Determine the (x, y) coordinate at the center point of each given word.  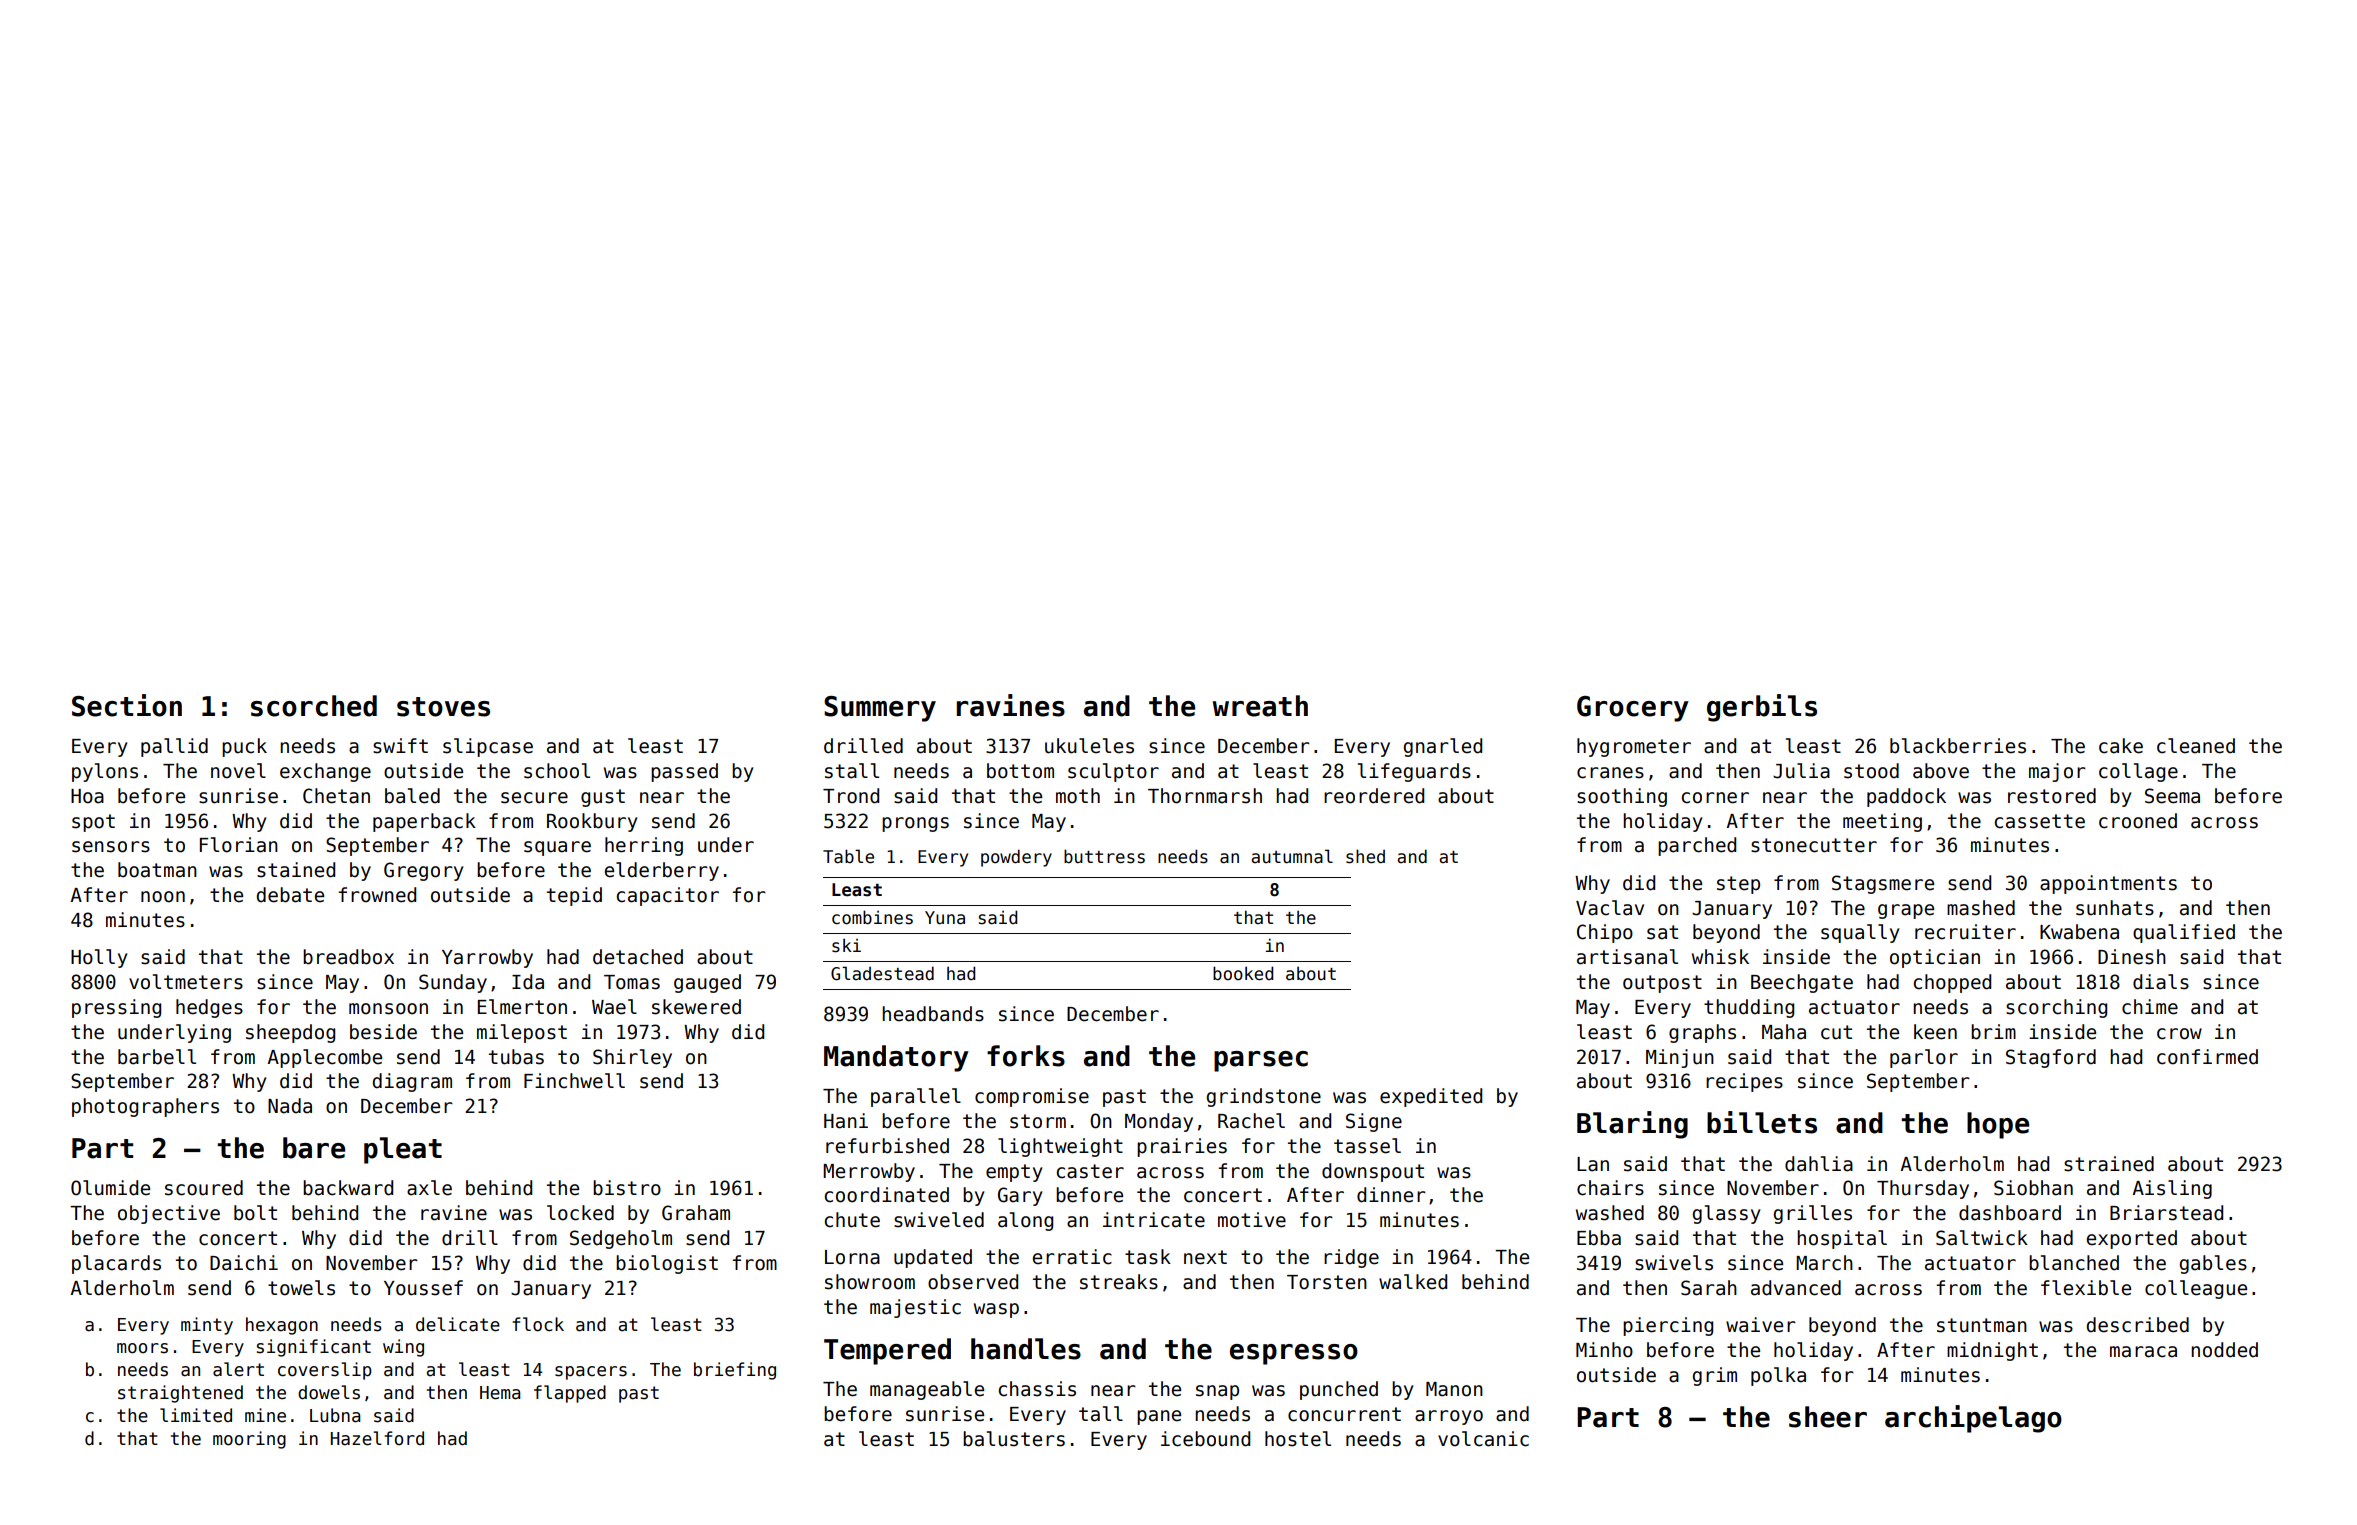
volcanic (1483, 1439)
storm (1038, 1121)
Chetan (336, 796)
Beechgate (1802, 983)
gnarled (1442, 747)
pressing (116, 1008)
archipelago (1973, 1419)
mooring (249, 1440)
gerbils (1762, 708)
